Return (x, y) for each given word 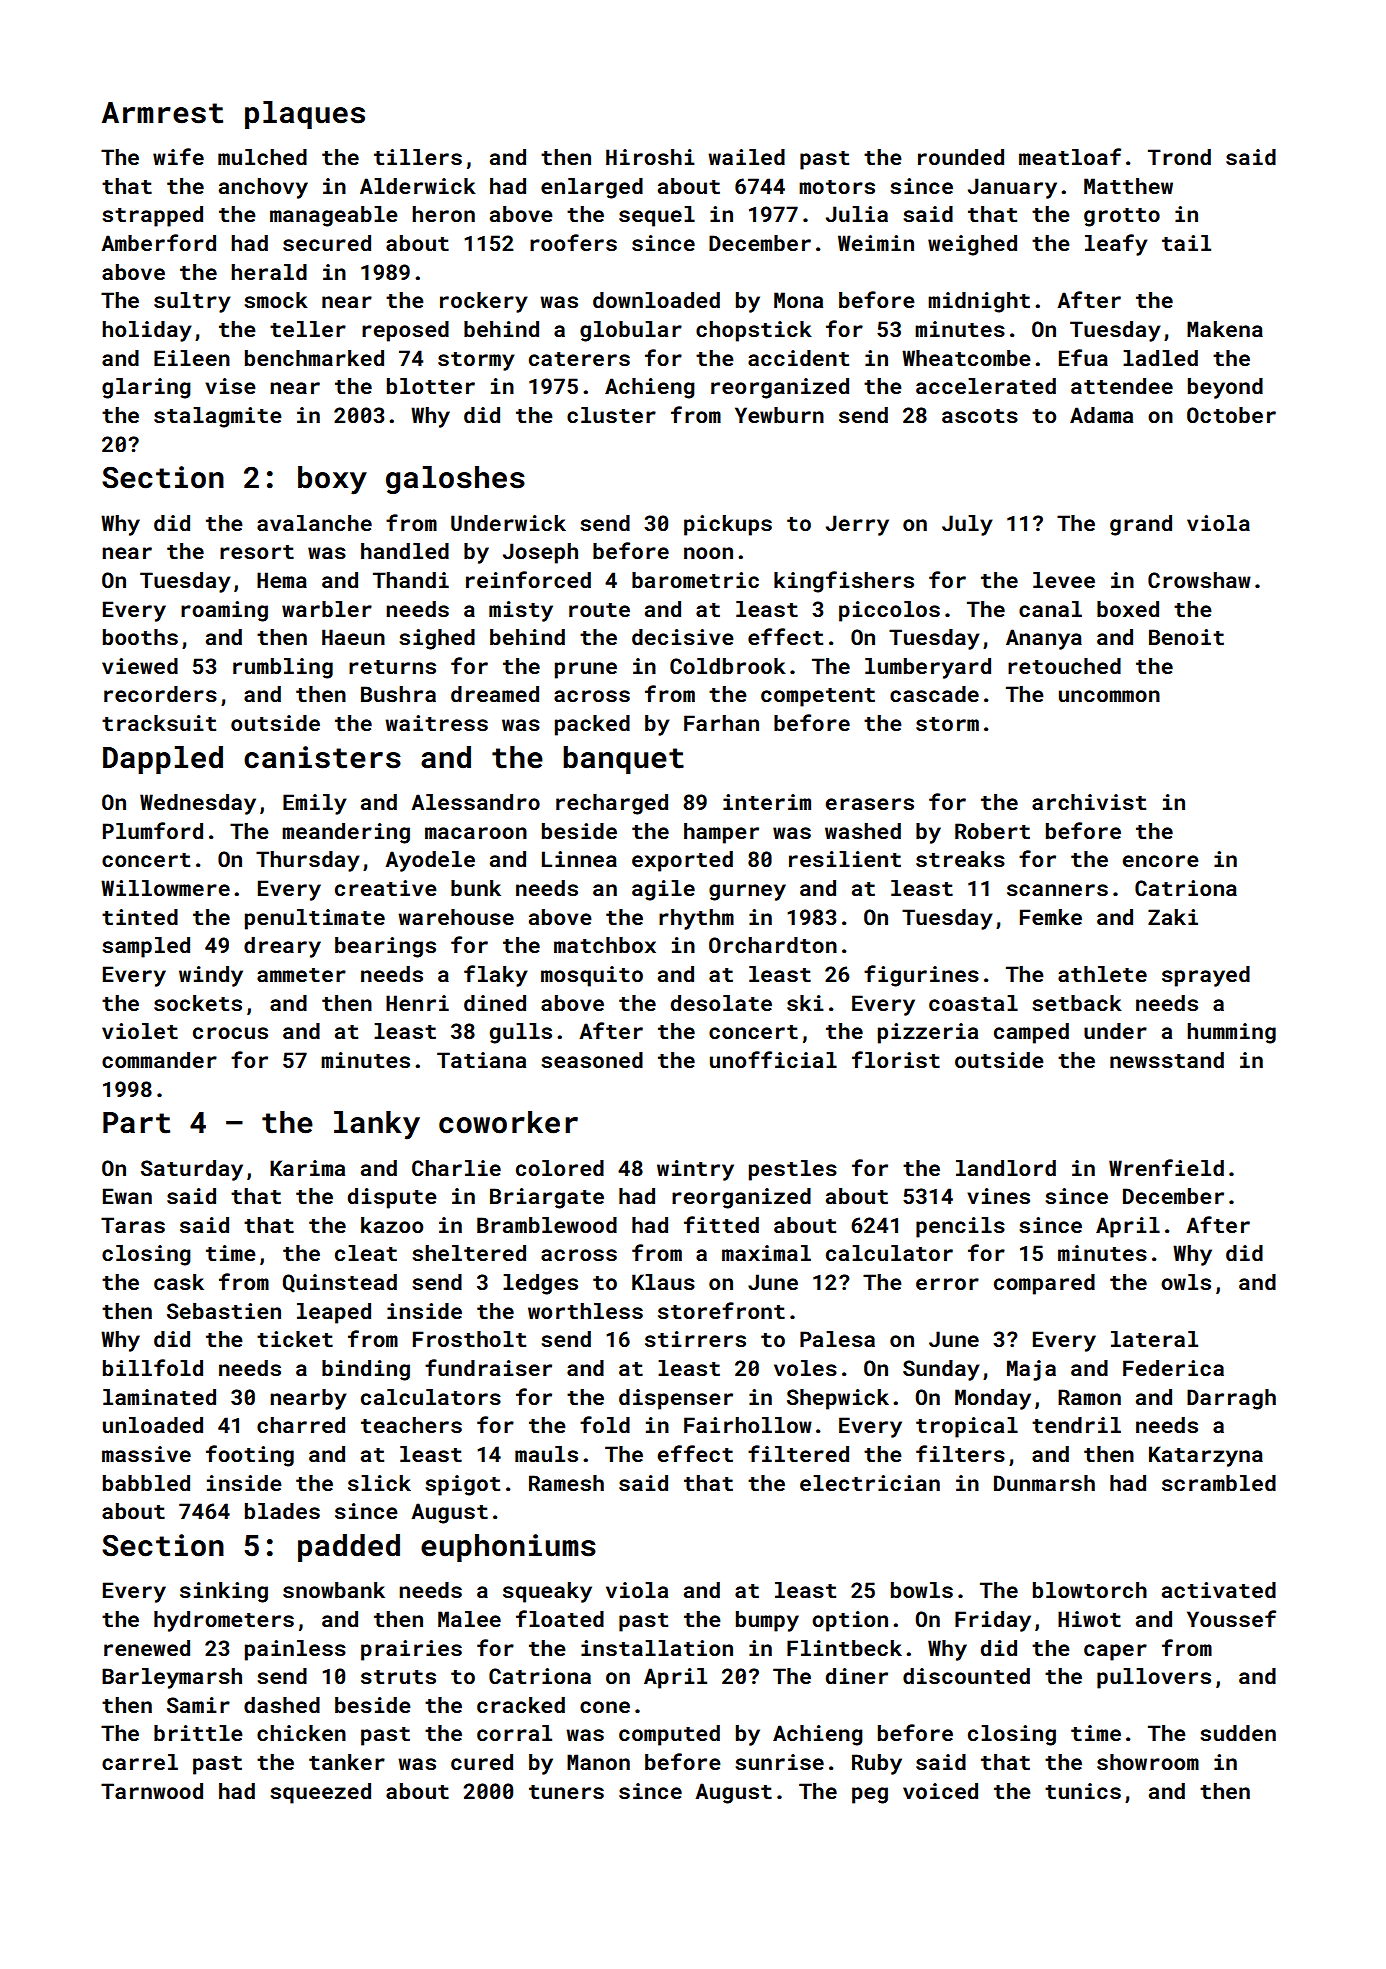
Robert (992, 831)
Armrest (162, 113)
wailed (746, 157)
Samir (198, 1705)
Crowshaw (1199, 580)
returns (392, 667)
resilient (845, 859)
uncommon (1109, 696)
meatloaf (1070, 156)
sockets (198, 1003)
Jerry (857, 525)
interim (767, 802)
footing (250, 1456)
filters (960, 1453)
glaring (146, 388)
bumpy (767, 1621)
